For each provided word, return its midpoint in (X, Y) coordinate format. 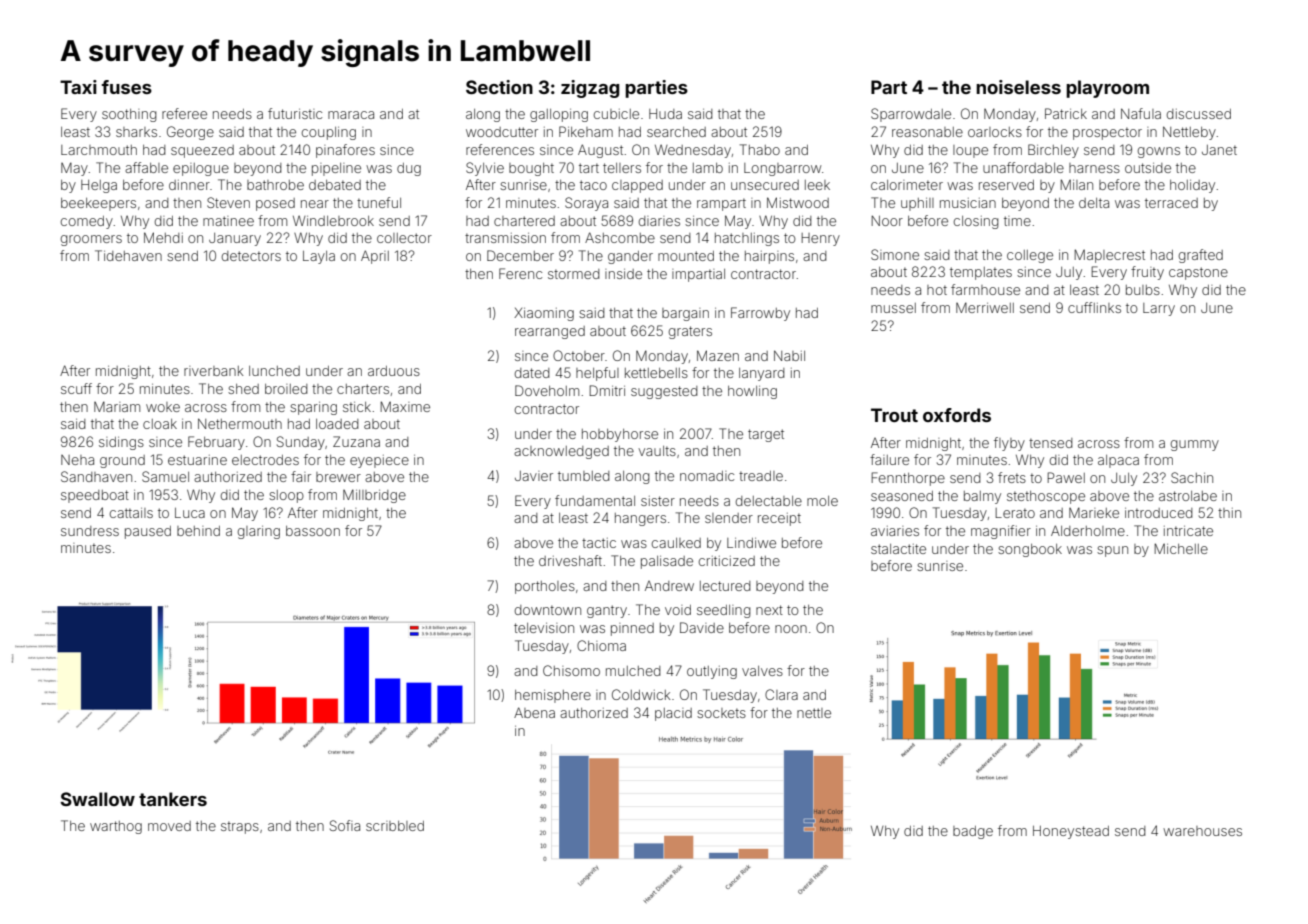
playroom (1107, 89)
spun (1112, 551)
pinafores (345, 151)
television (544, 628)
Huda (665, 114)
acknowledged (561, 452)
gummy (1195, 445)
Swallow (97, 799)
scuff (76, 388)
